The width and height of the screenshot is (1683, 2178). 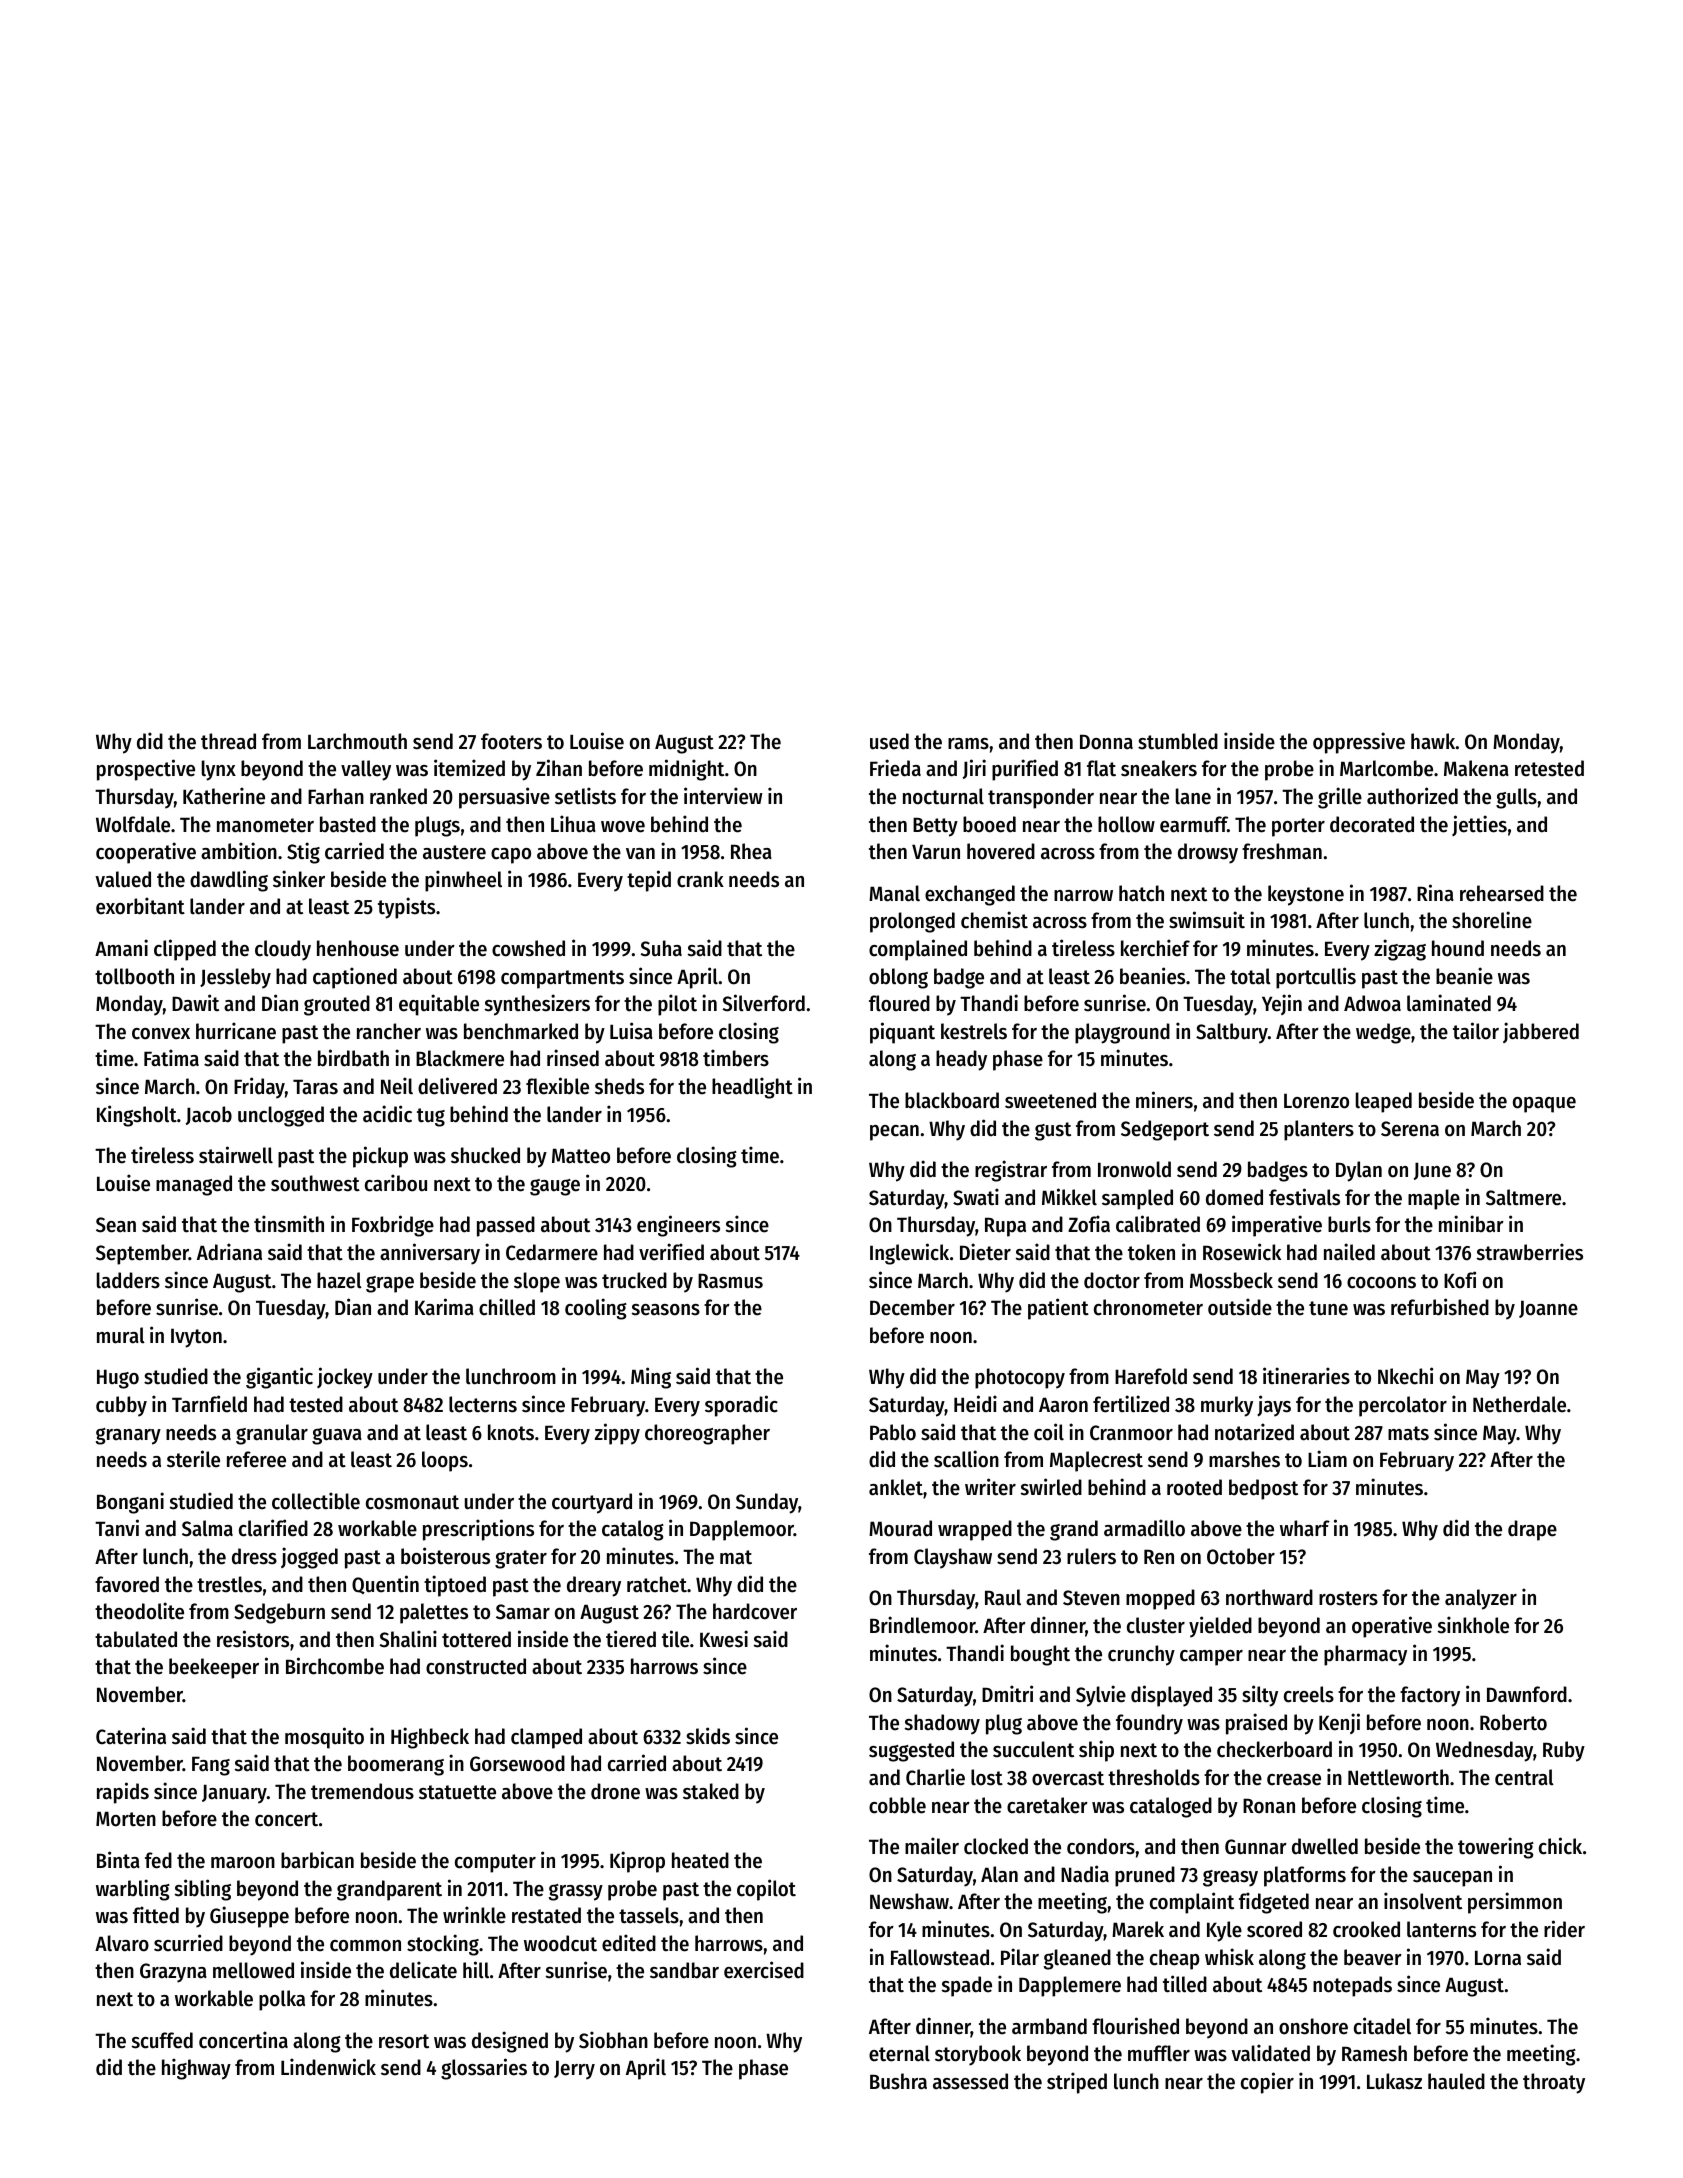 I want to click on dreary, so click(x=594, y=1586).
